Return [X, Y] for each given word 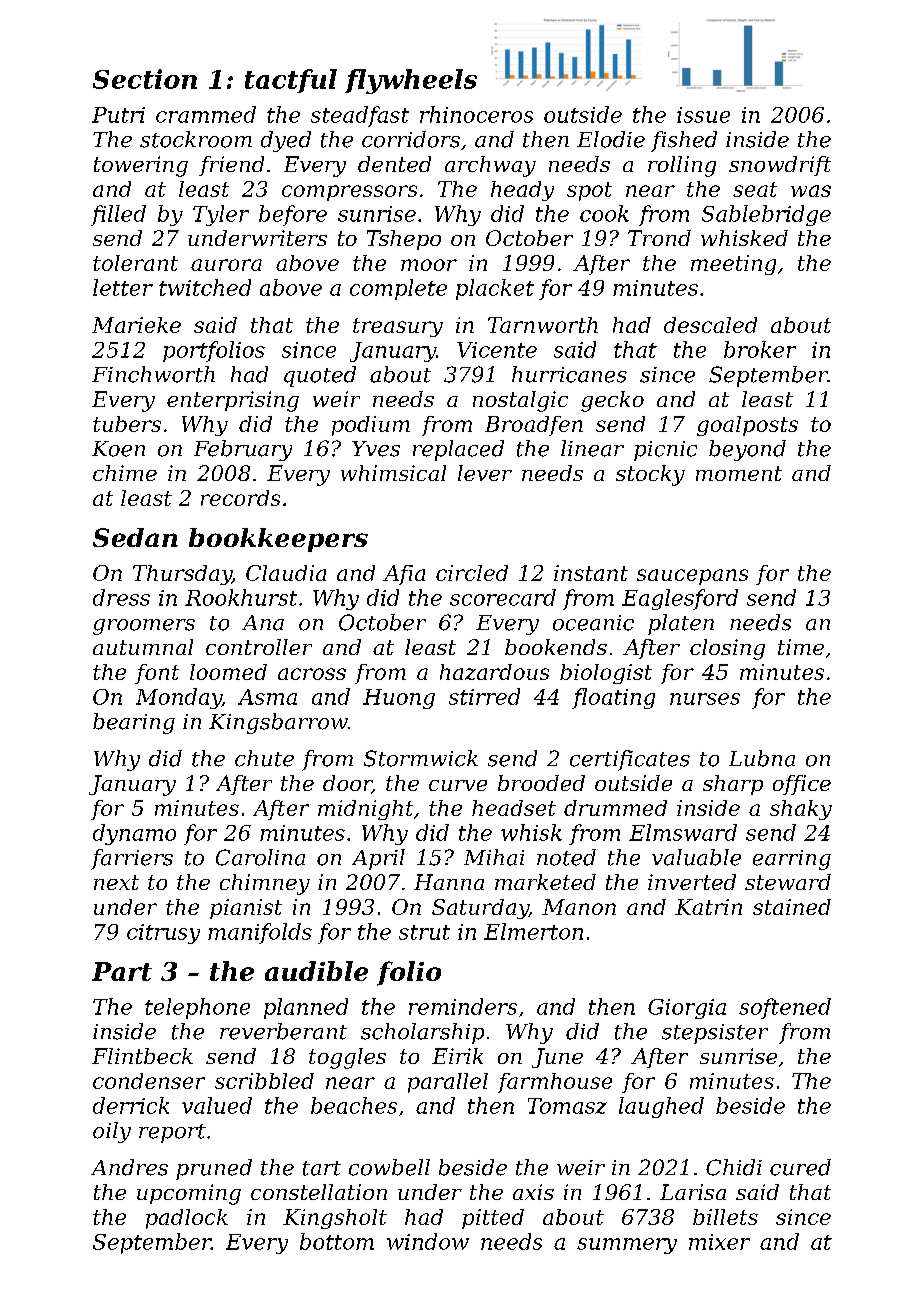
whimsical [393, 473]
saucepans [692, 577]
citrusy [163, 934]
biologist [606, 674]
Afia [404, 575]
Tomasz [567, 1106]
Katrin [708, 907]
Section [145, 79]
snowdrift [780, 166]
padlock [187, 1219]
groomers [144, 627]
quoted [320, 376]
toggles [347, 1058]
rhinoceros [476, 114]
